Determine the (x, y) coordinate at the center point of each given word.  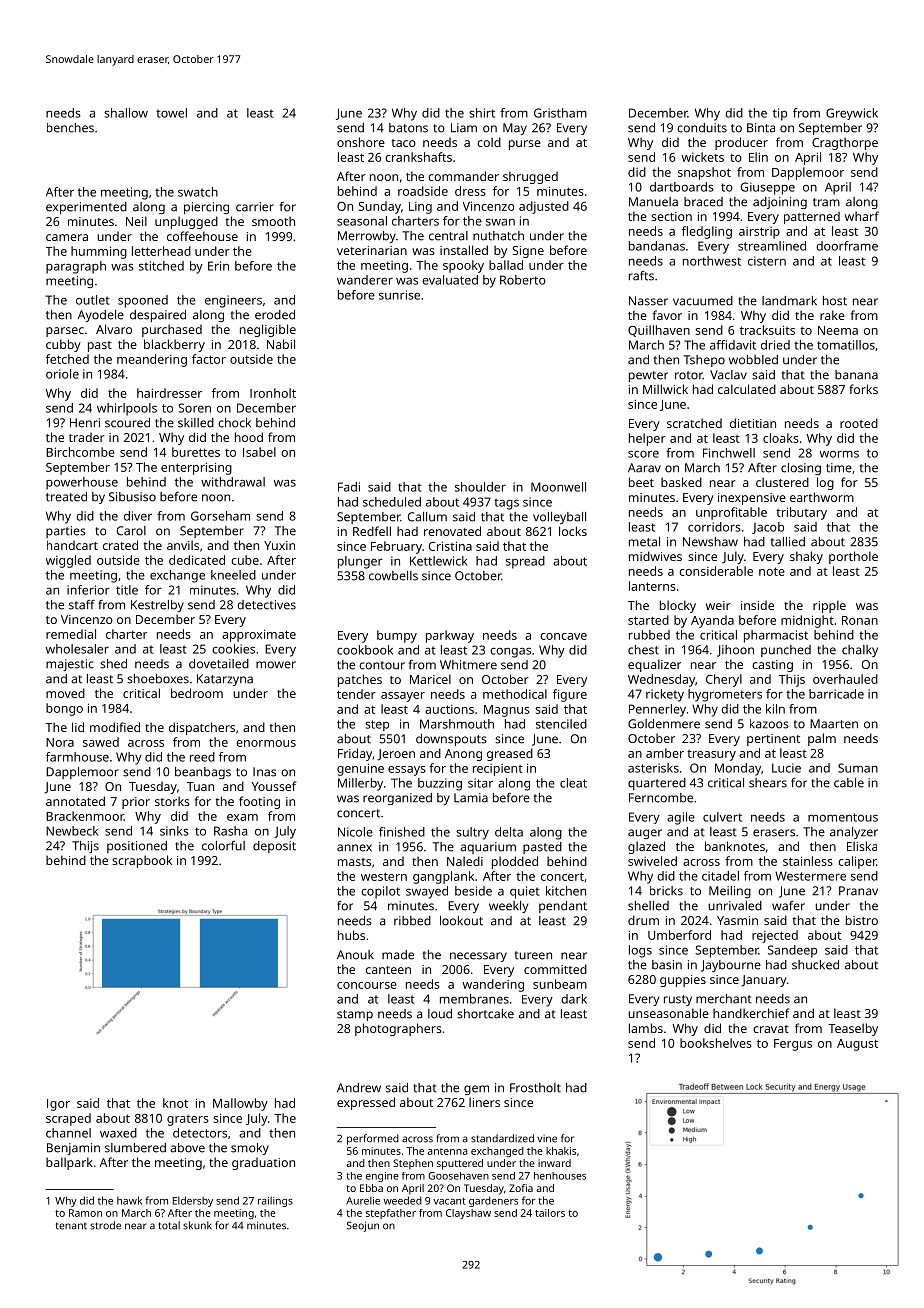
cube (245, 560)
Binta (761, 128)
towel (171, 113)
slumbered (135, 1148)
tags (506, 504)
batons (408, 128)
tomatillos (846, 345)
